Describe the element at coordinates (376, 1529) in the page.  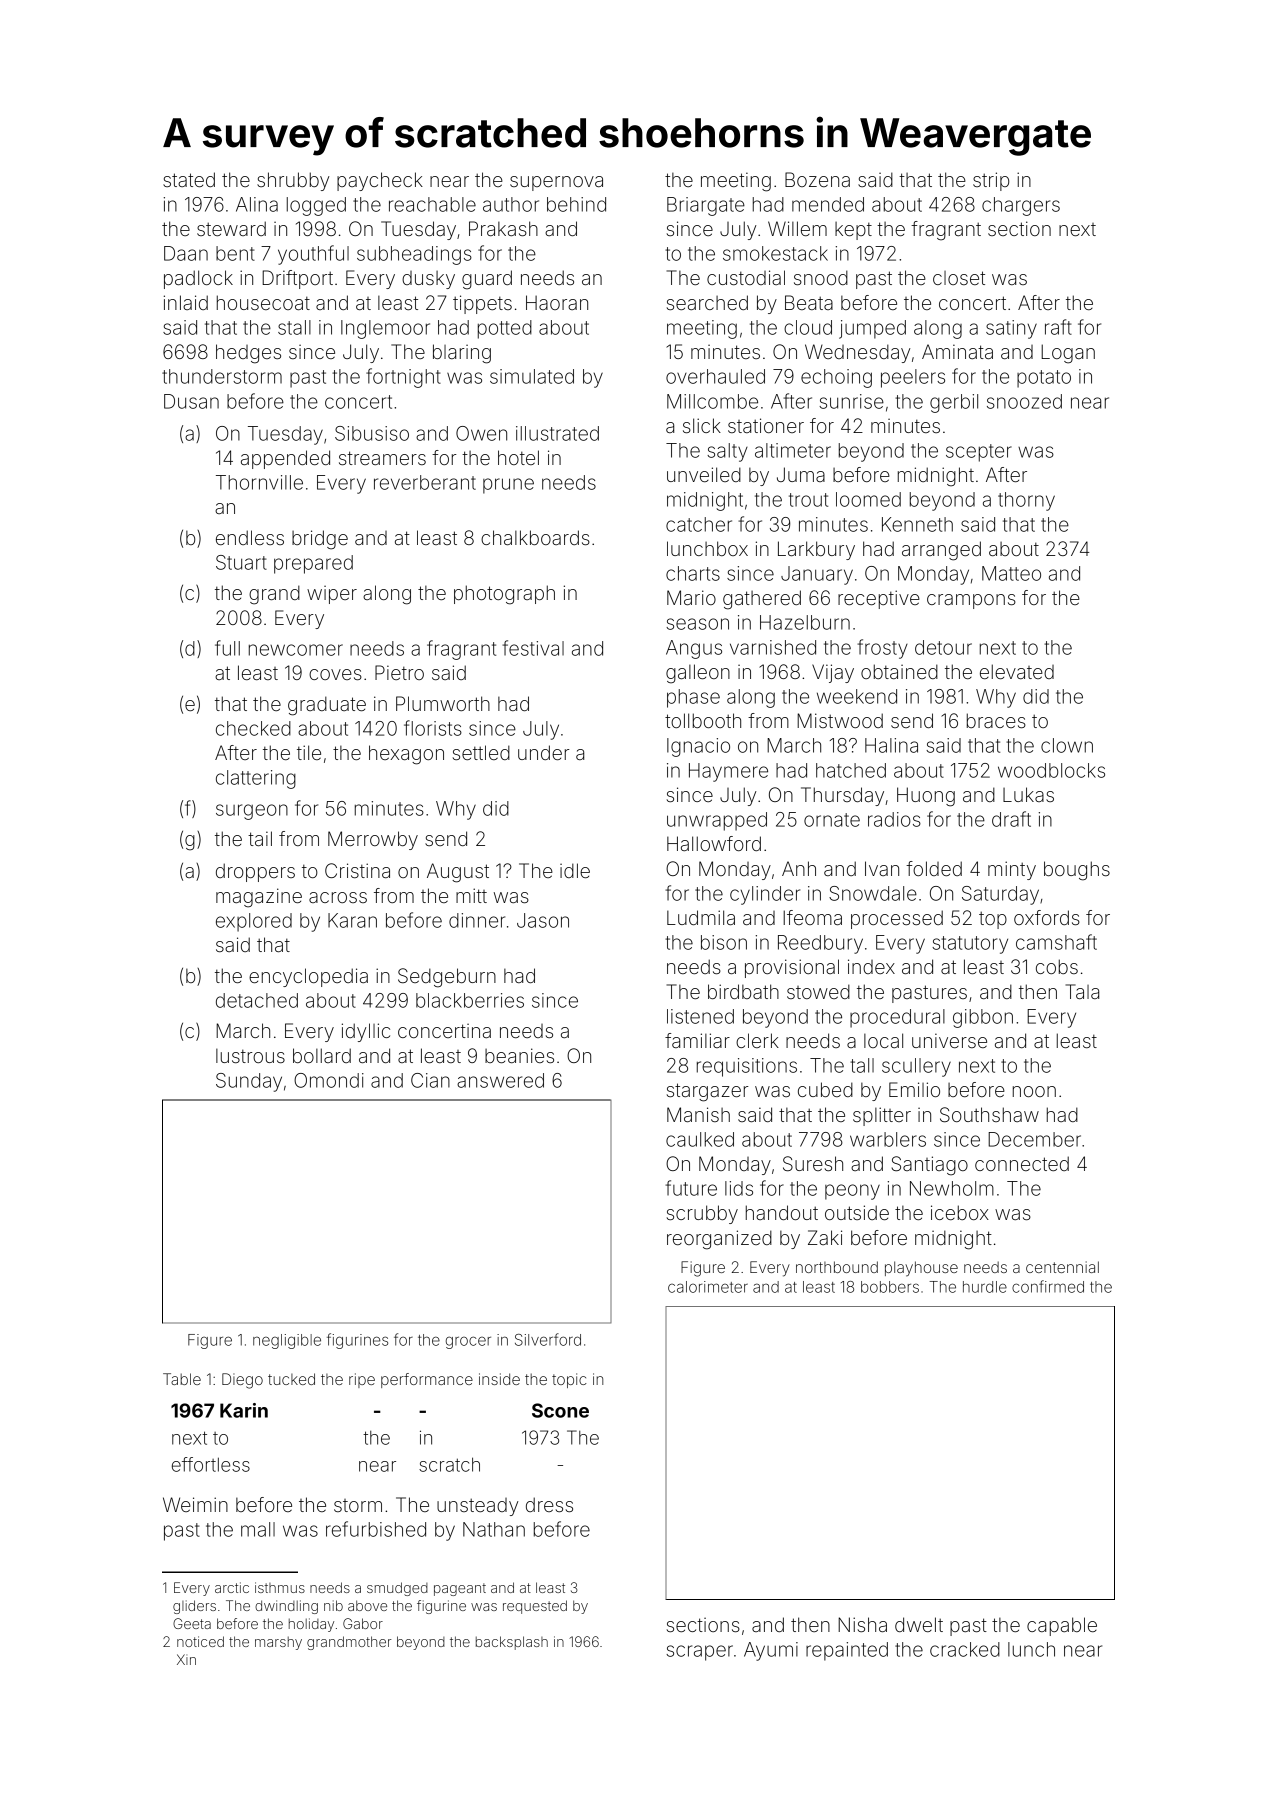
I see `refurbished` at that location.
